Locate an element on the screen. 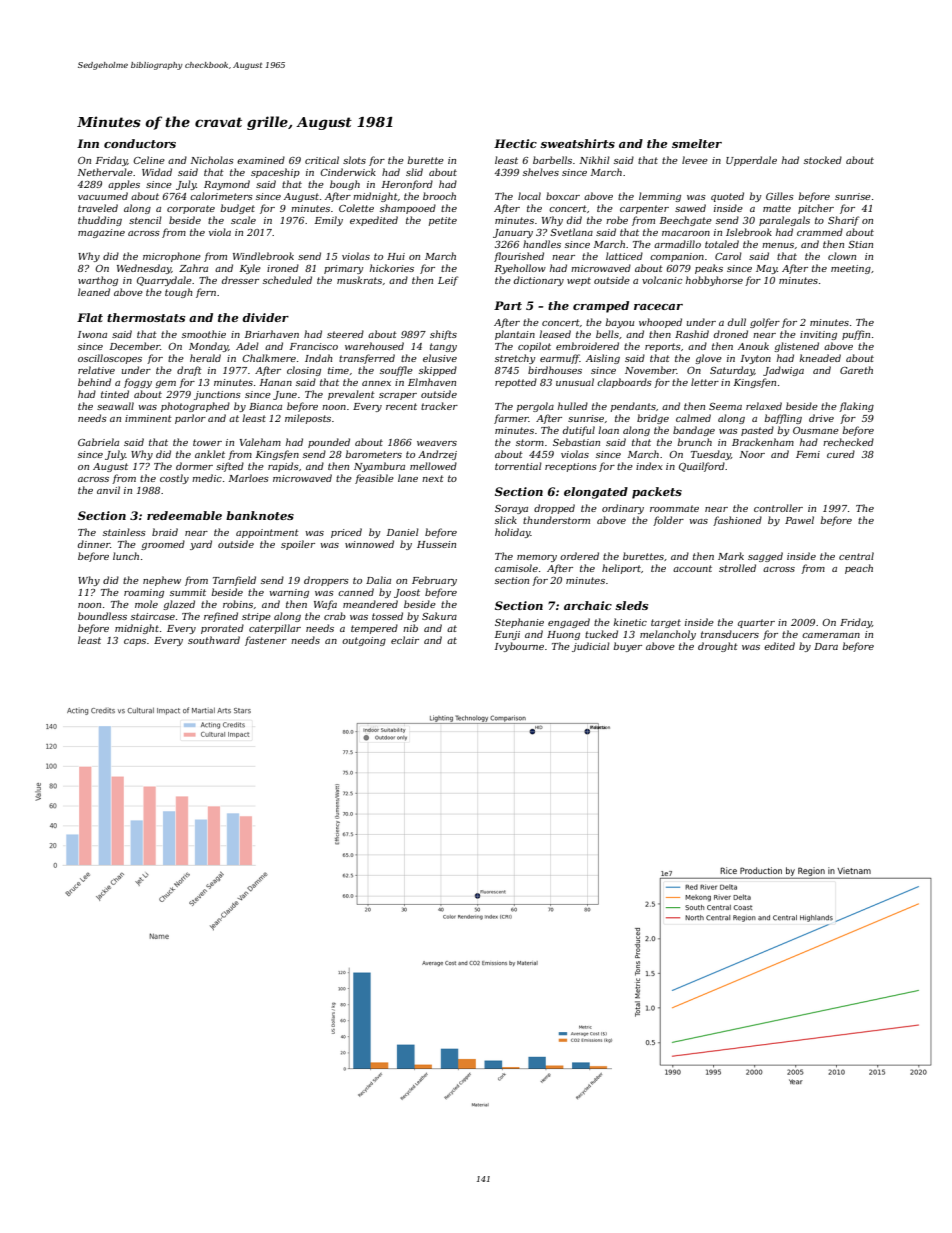 This screenshot has width=952, height=1233. menus is located at coordinates (778, 245).
